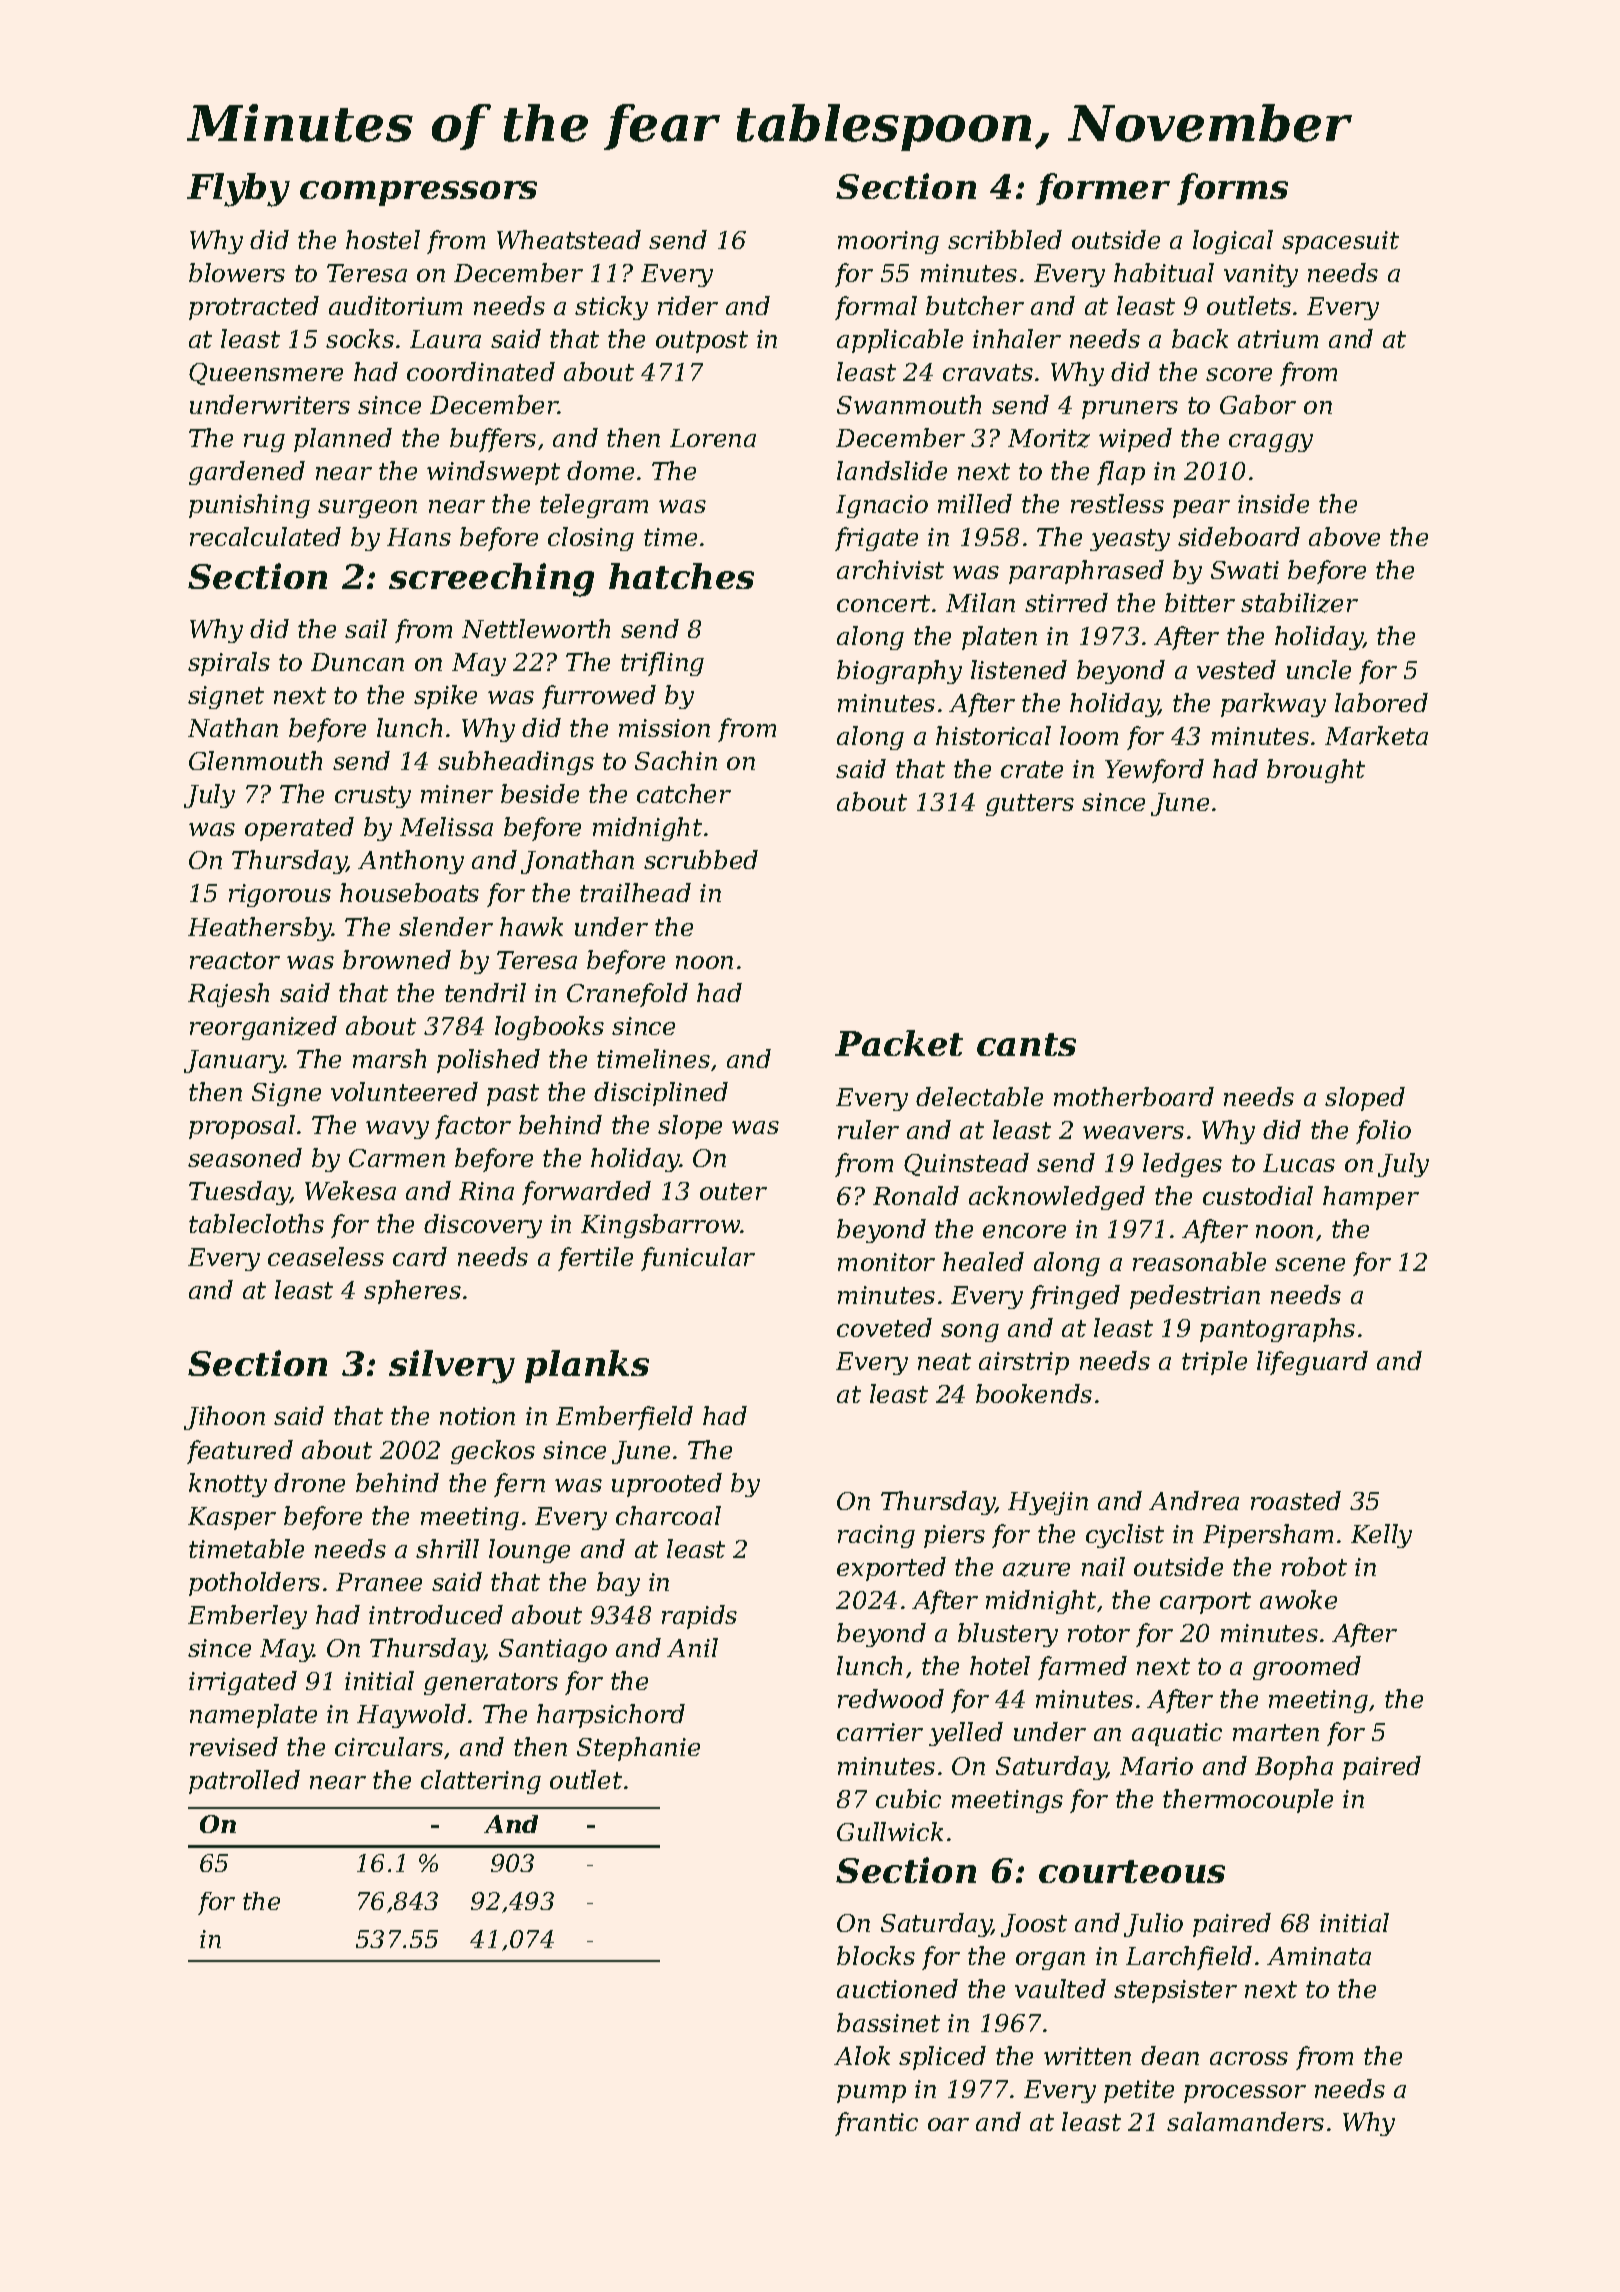 The height and width of the document is (2292, 1620). Describe the element at coordinates (486, 1191) in the document. I see `Rina` at that location.
